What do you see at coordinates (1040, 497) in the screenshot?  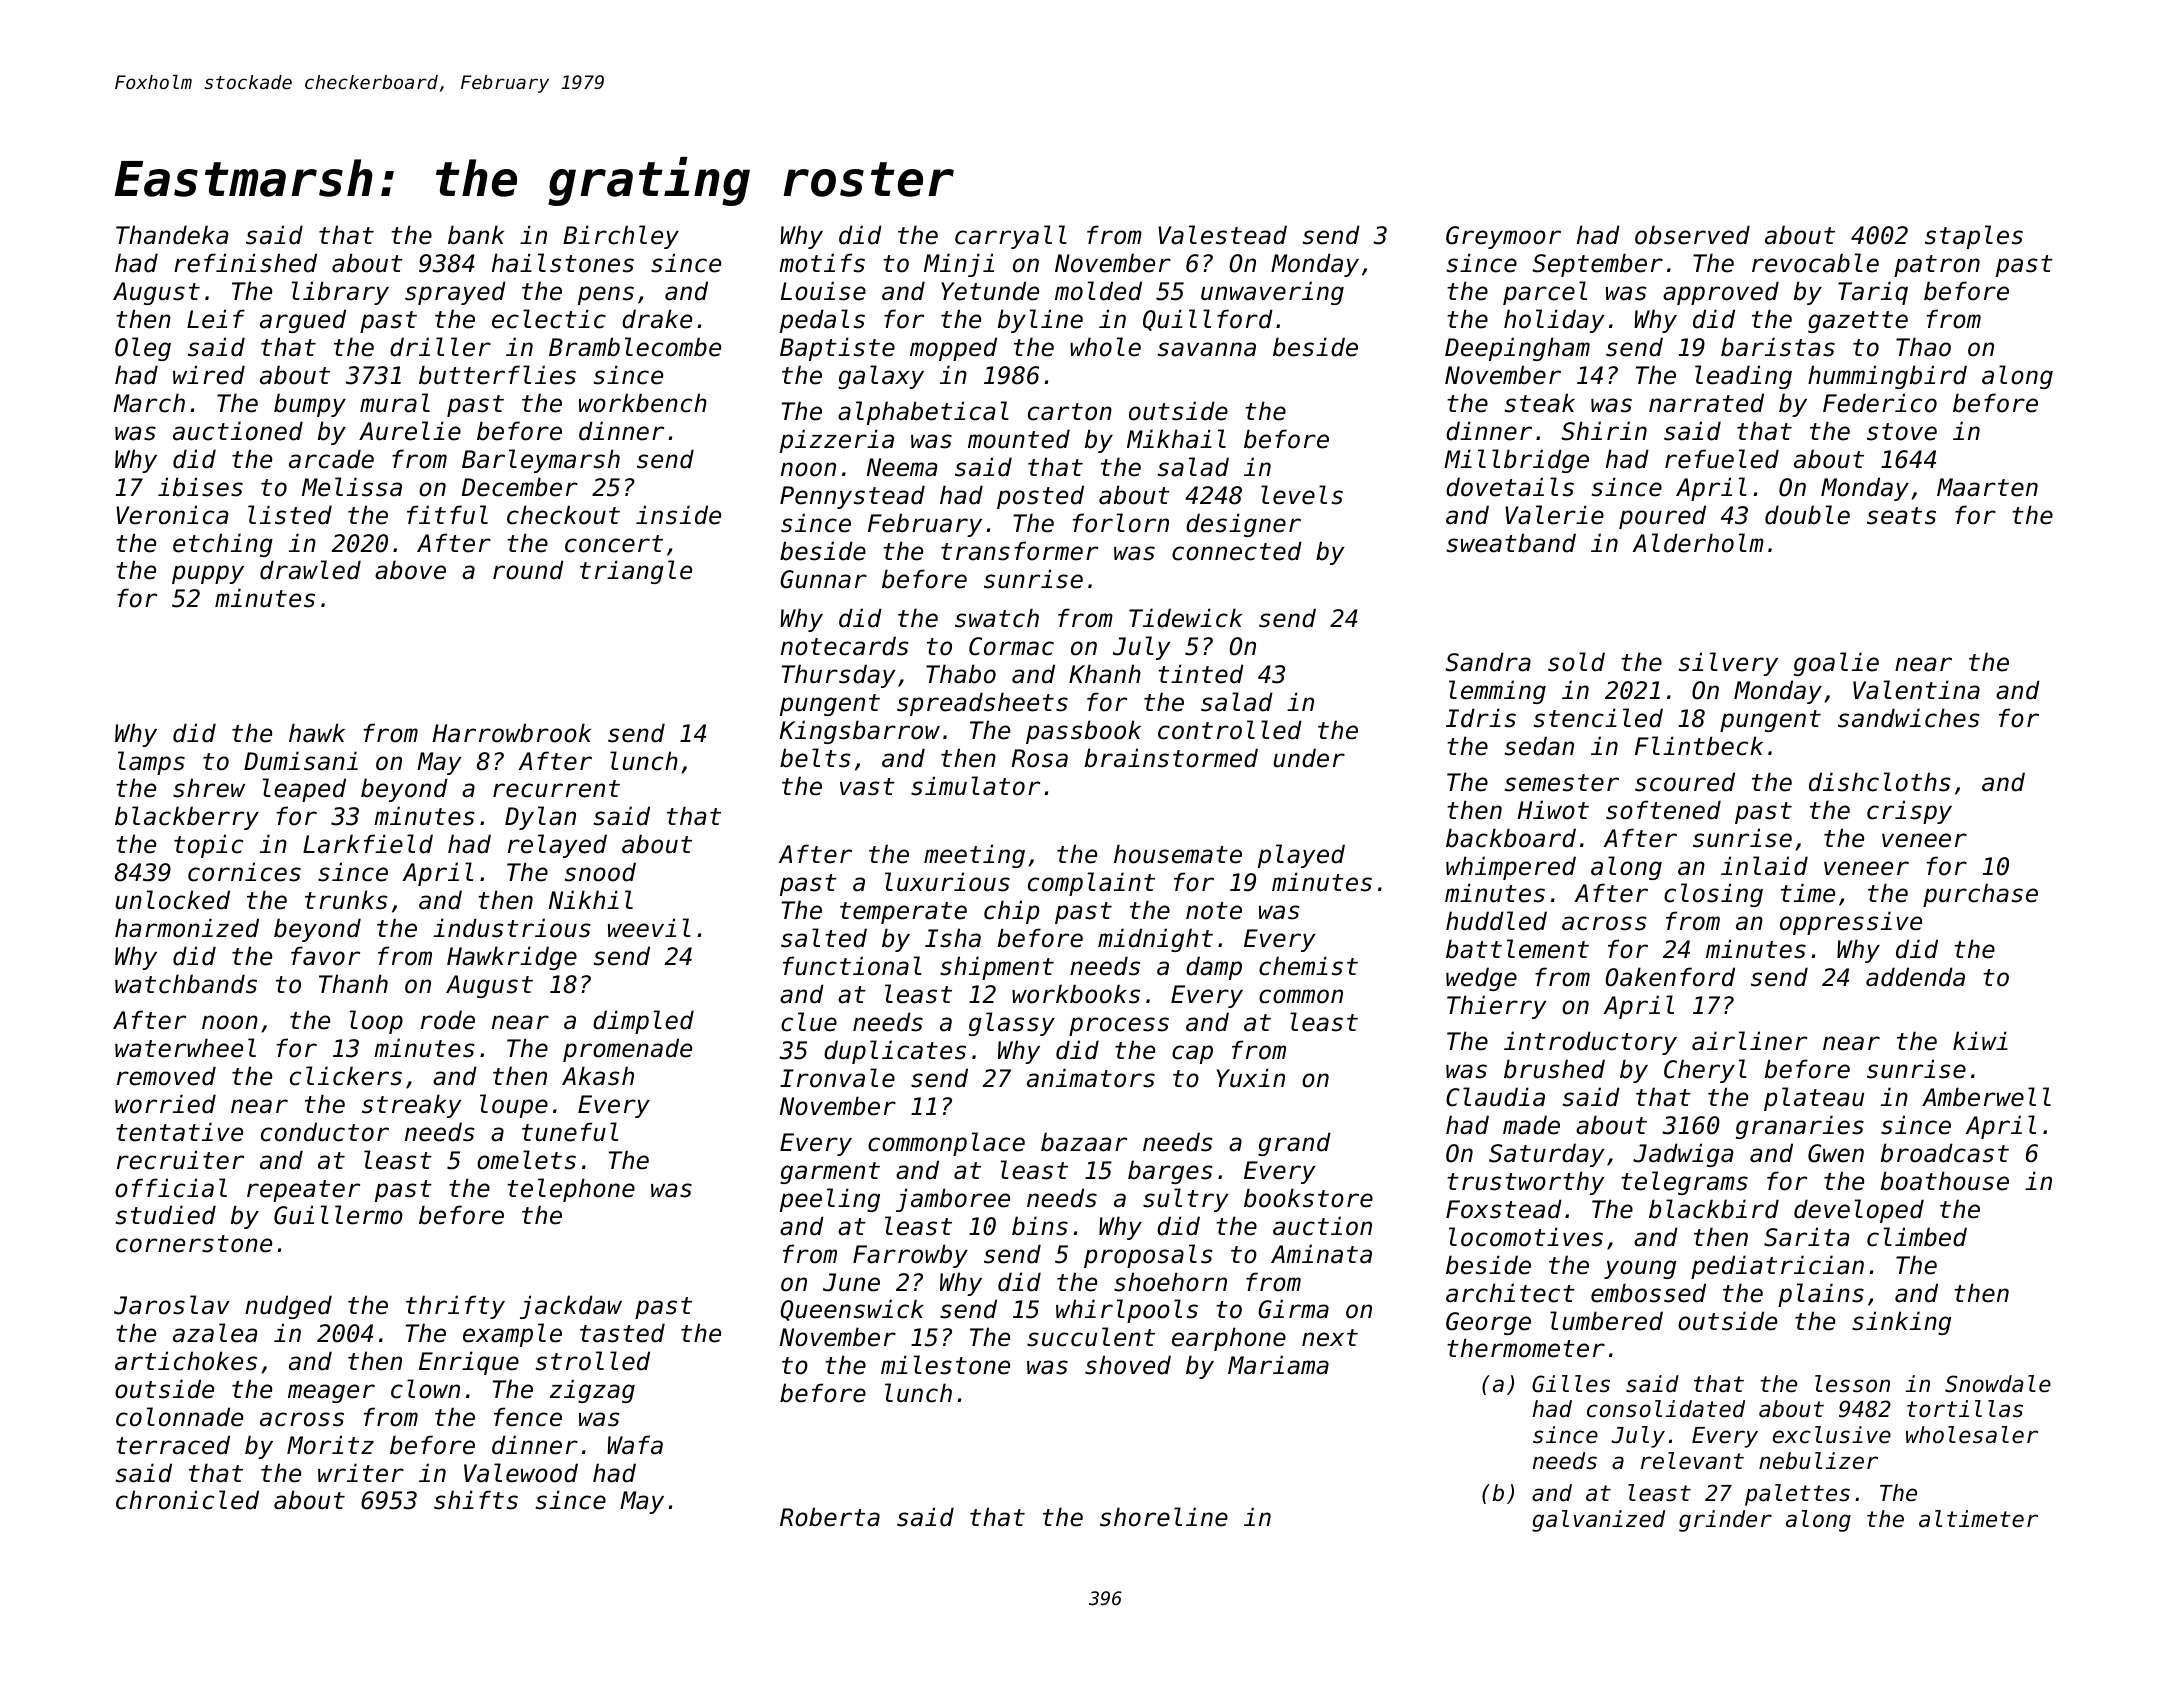 I see `posted` at bounding box center [1040, 497].
